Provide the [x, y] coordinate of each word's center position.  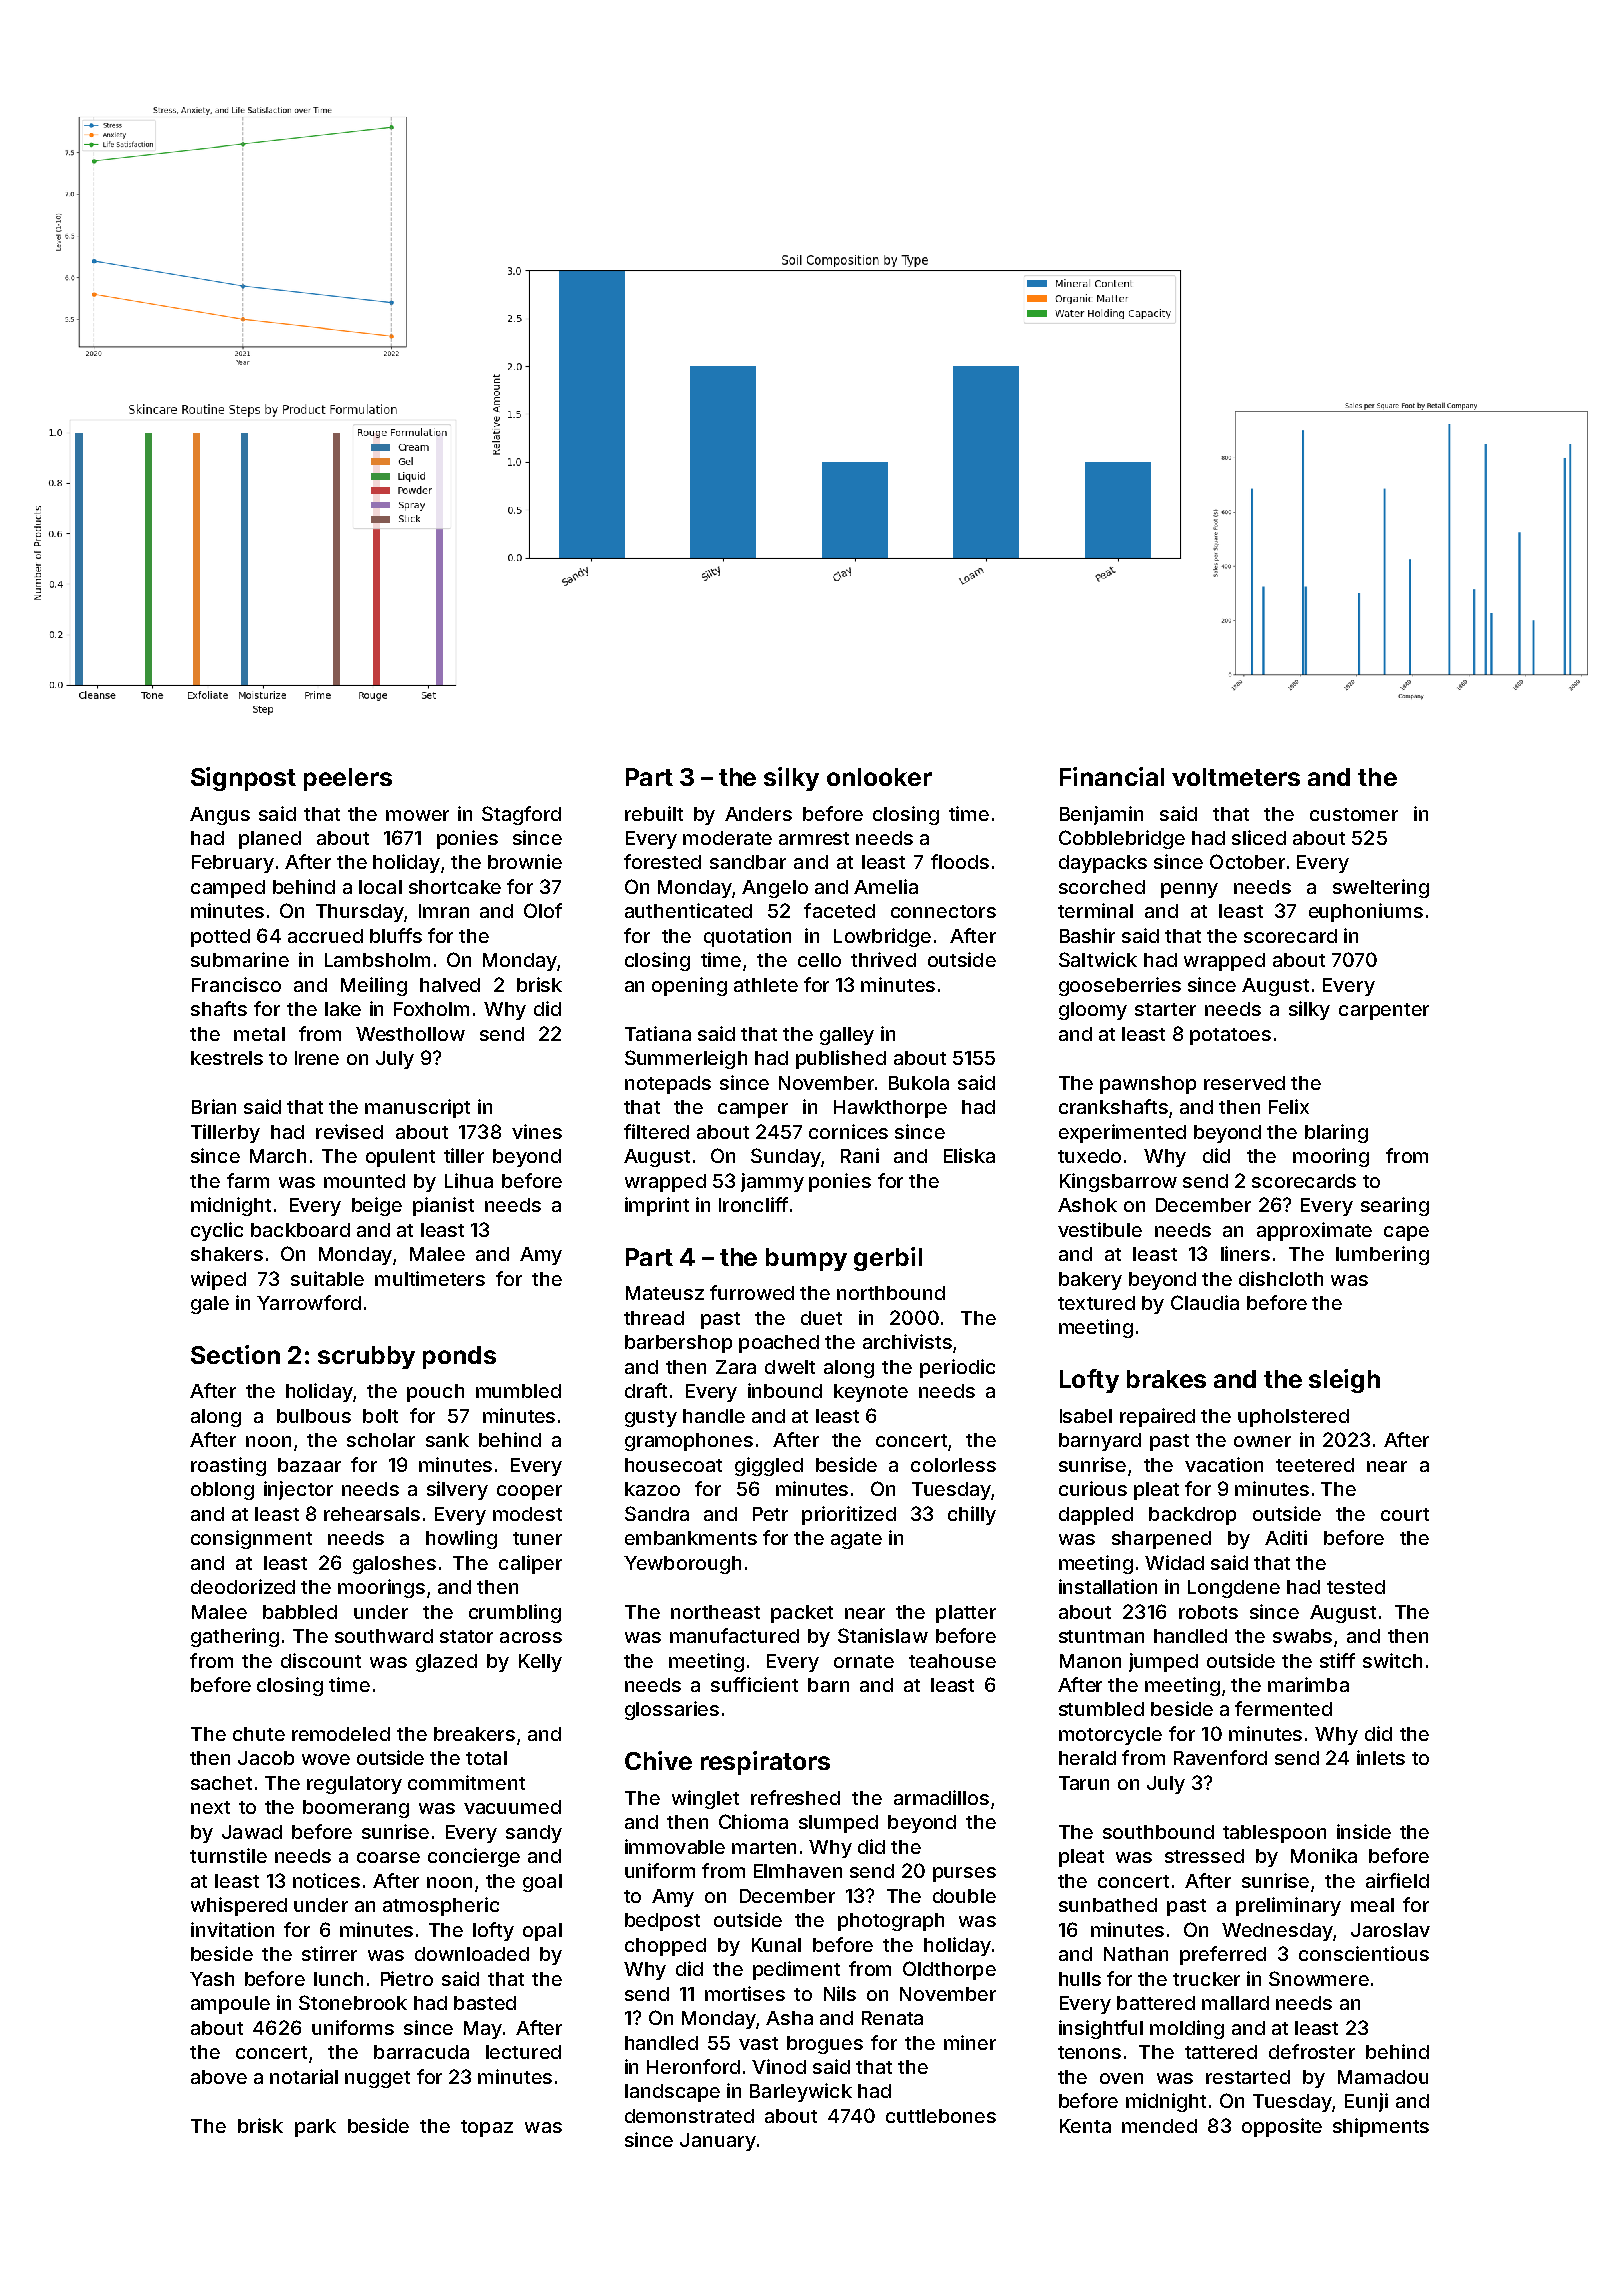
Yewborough [682, 1565]
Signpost [243, 779]
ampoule [230, 2005]
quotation [747, 937]
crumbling [515, 1613]
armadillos [941, 1797]
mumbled [518, 1391]
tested [1356, 1587]
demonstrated [689, 2116]
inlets [1381, 1757]
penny [1189, 890]
